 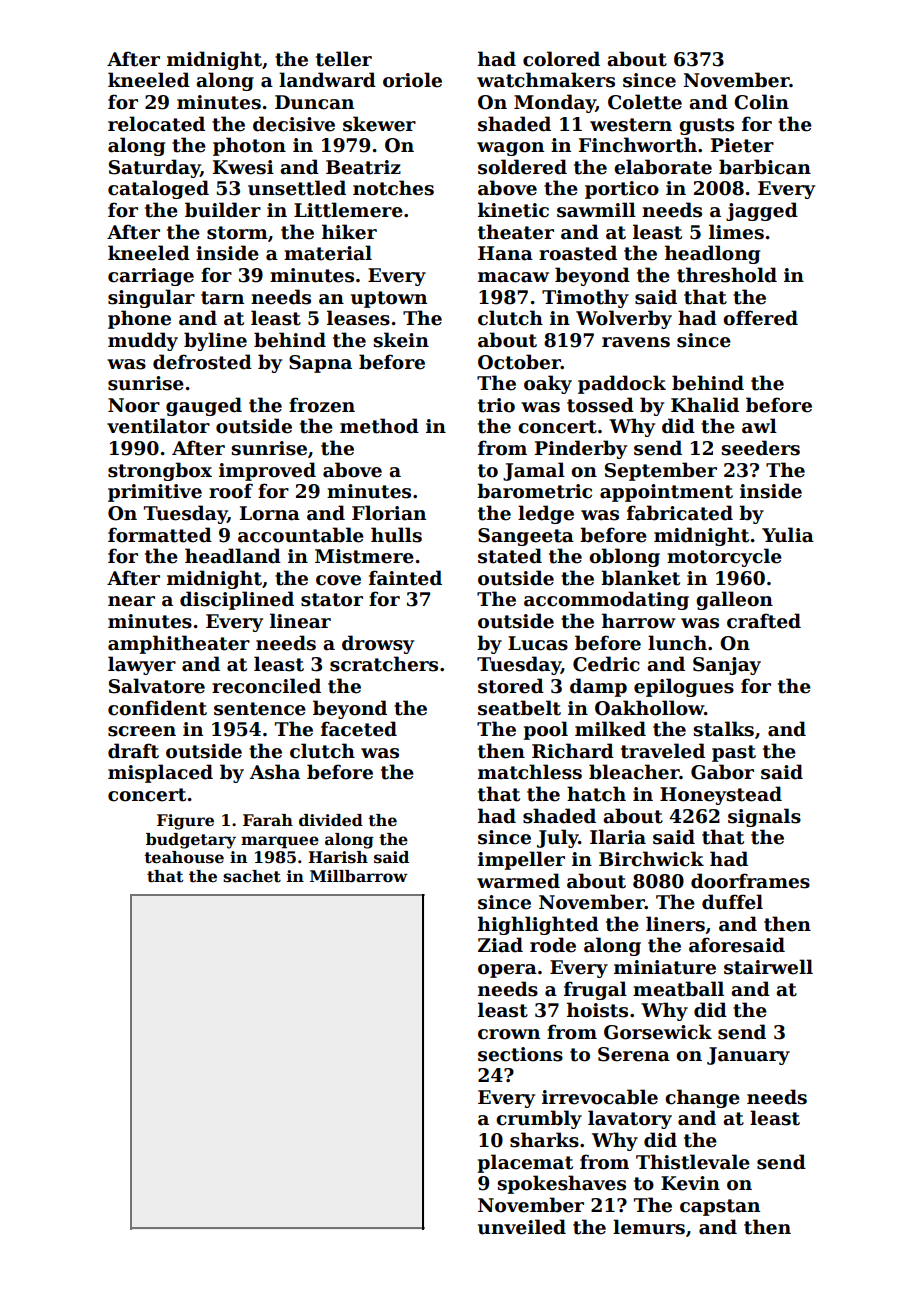 What do you see at coordinates (344, 59) in the screenshot?
I see `teller` at bounding box center [344, 59].
